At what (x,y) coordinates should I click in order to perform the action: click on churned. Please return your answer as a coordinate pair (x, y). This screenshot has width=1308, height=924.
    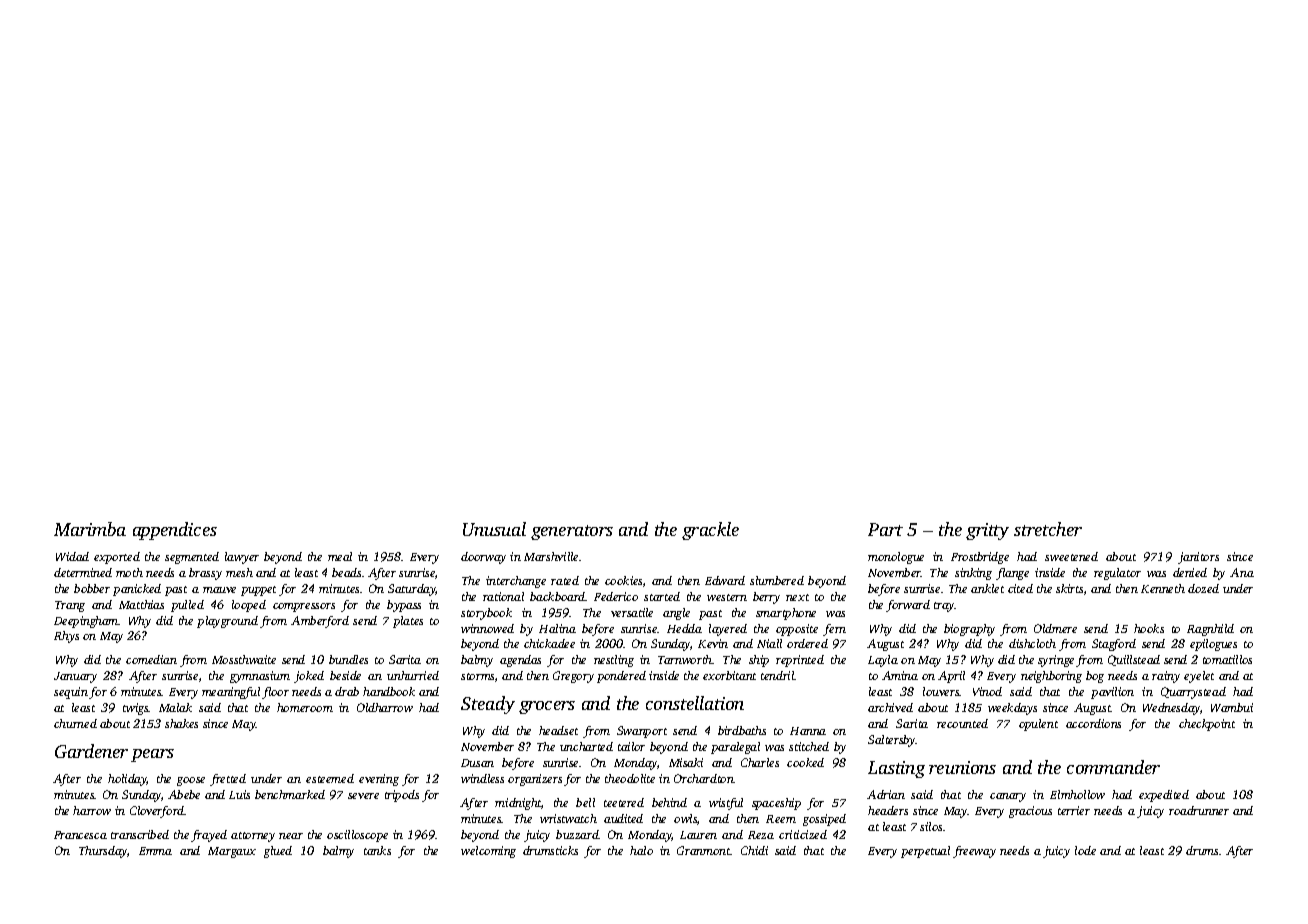
    Looking at the image, I should click on (75, 723).
